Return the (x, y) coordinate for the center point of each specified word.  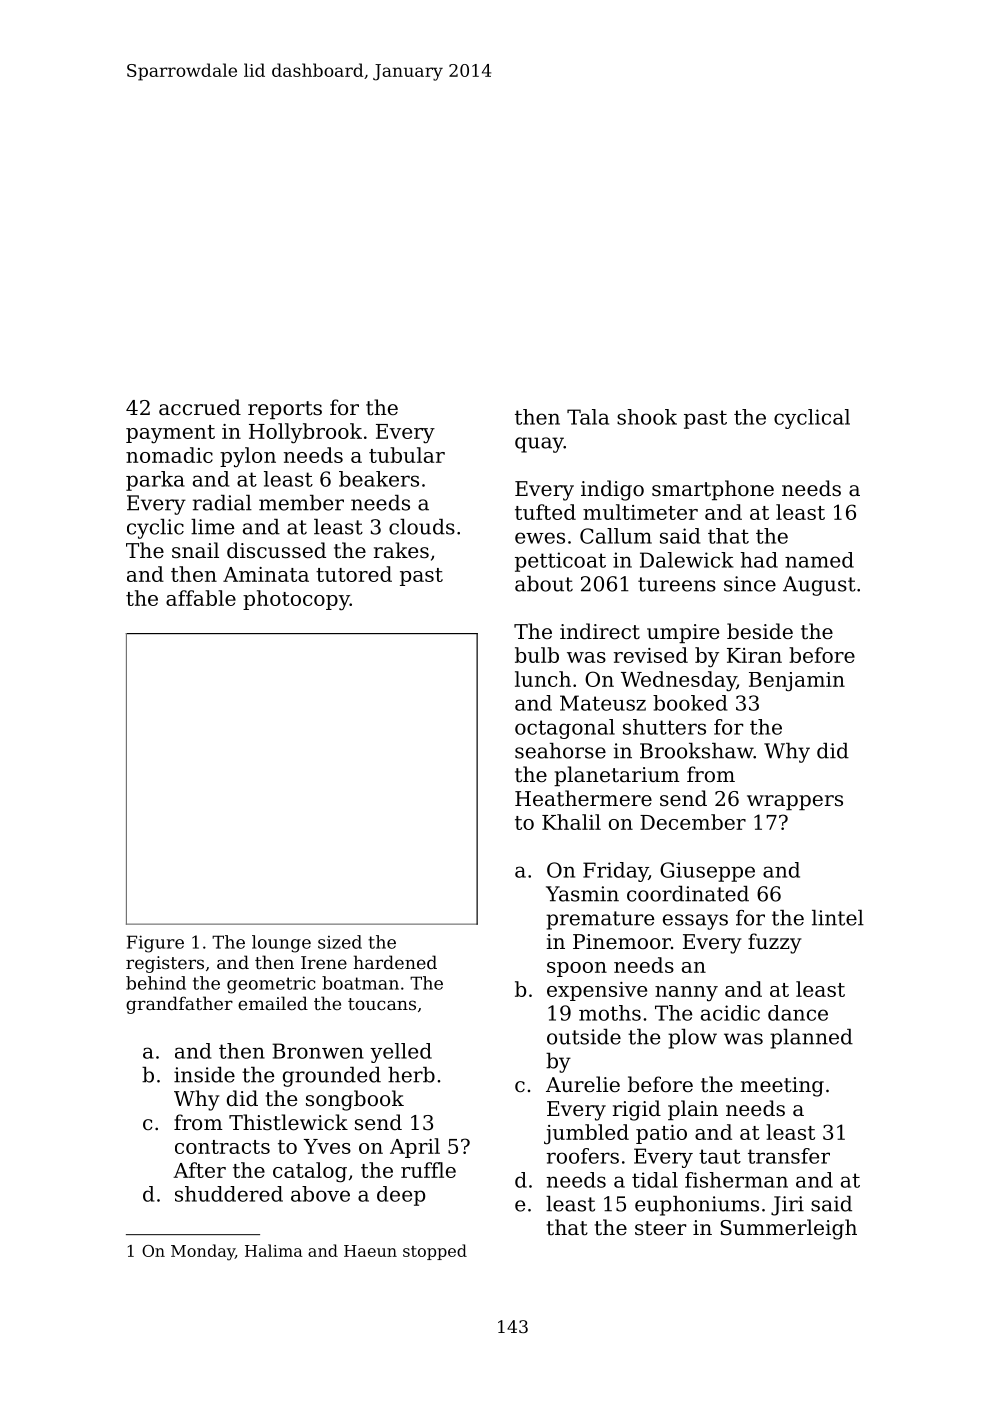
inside (204, 1075)
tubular (407, 455)
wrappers (795, 802)
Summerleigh (789, 1229)
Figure (155, 944)
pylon (248, 457)
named (819, 560)
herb (411, 1075)
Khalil (571, 822)
